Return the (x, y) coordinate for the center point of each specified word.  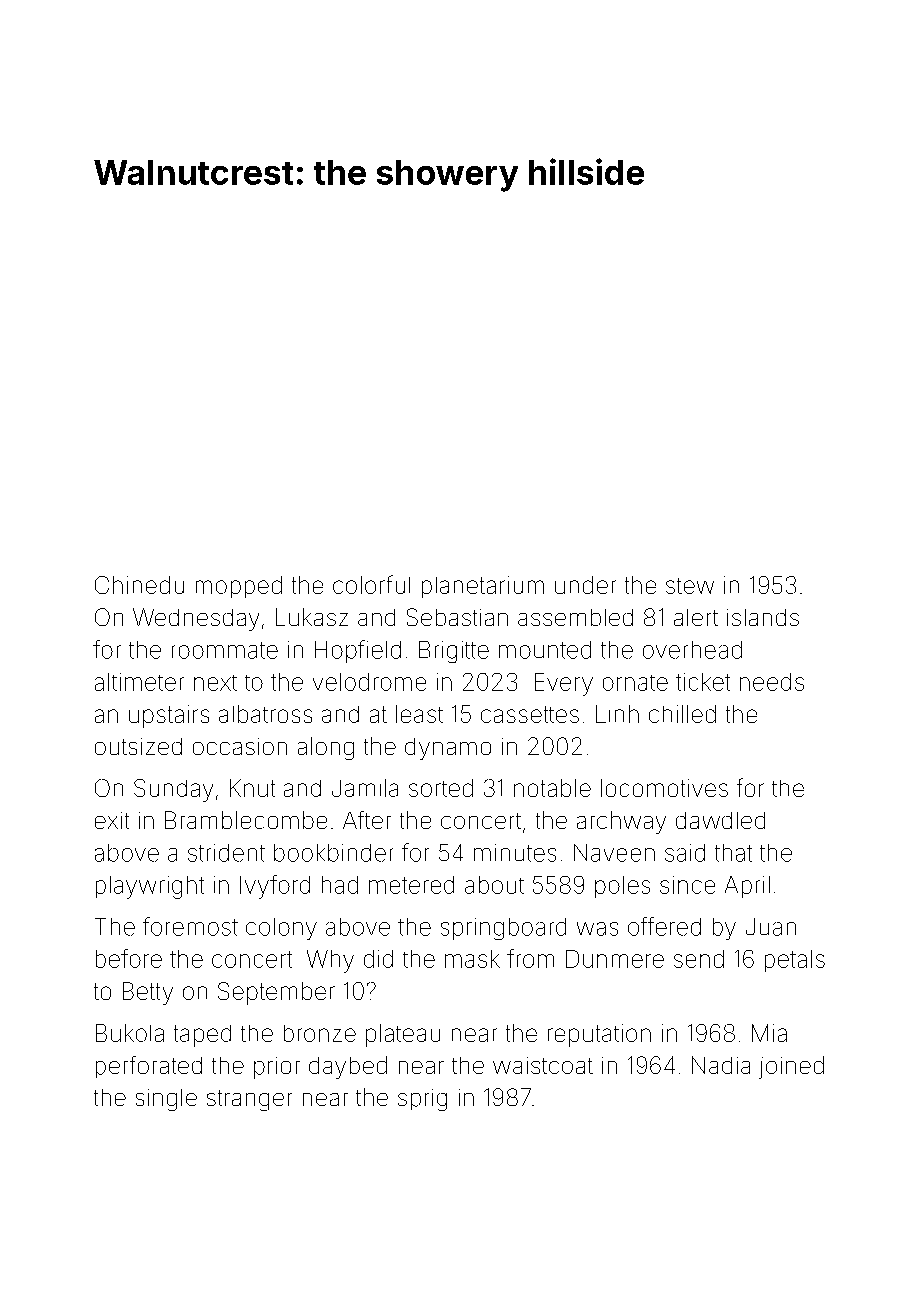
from (530, 958)
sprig (422, 1100)
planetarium (483, 587)
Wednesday (196, 619)
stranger (249, 1100)
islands (763, 617)
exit (112, 820)
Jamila (365, 788)
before (129, 958)
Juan (771, 927)
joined (791, 1067)
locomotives (664, 788)
